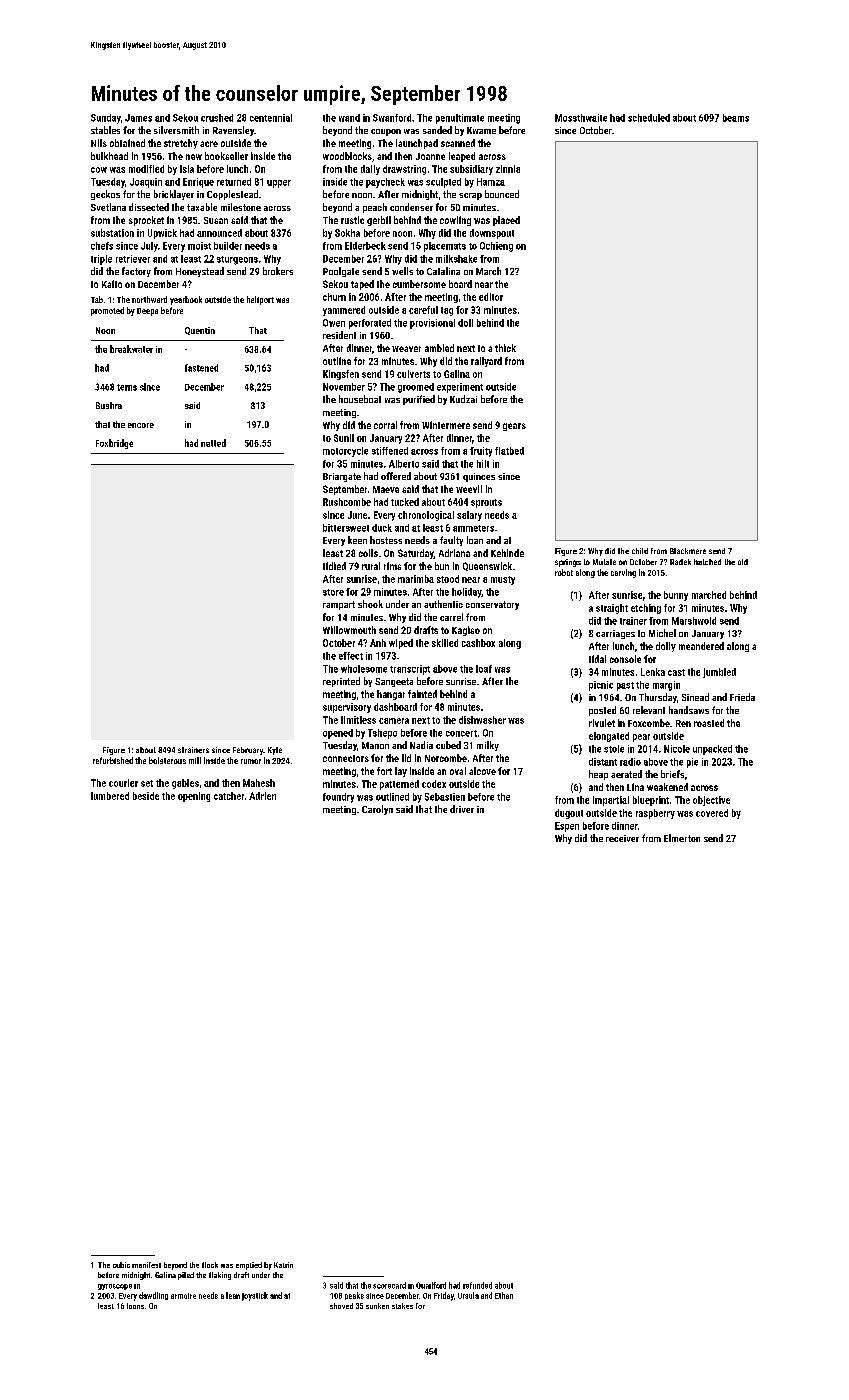 The image size is (849, 1400). What do you see at coordinates (567, 827) in the image?
I see `Espen` at bounding box center [567, 827].
